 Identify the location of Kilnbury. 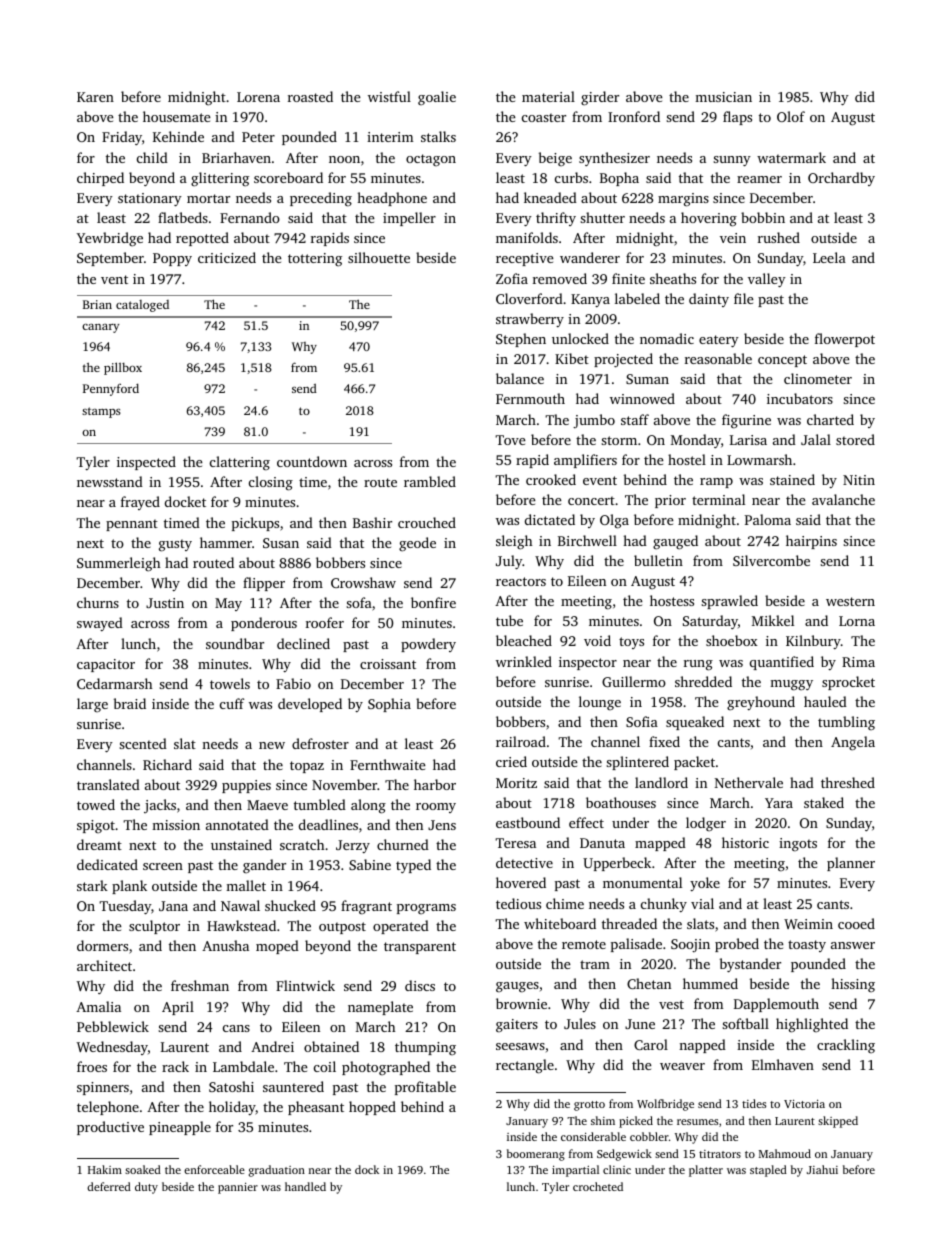
(813, 642).
